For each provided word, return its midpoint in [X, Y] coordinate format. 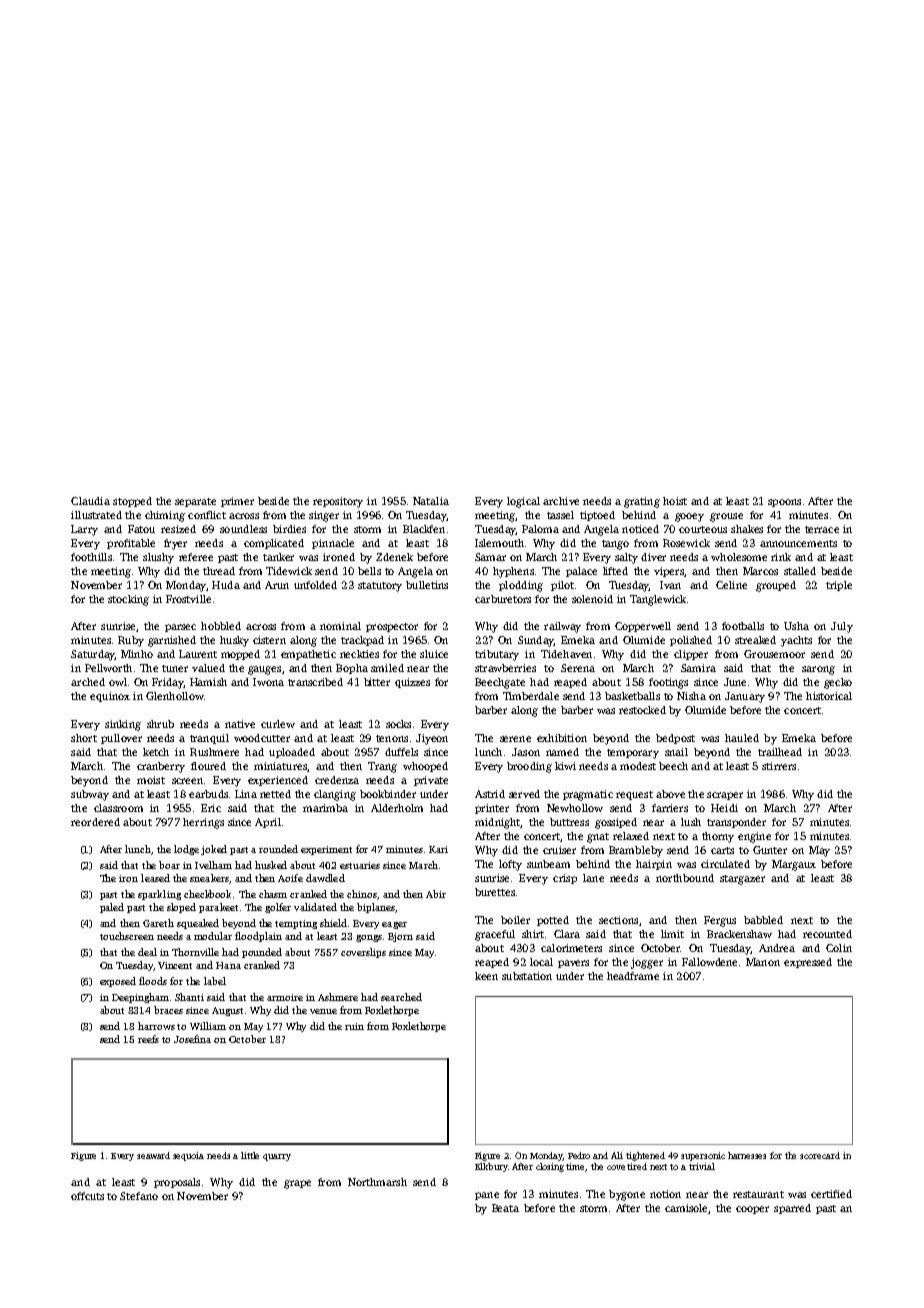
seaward [153, 1155]
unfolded [315, 585]
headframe [633, 976]
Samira [698, 668]
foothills [91, 557]
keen [486, 976]
